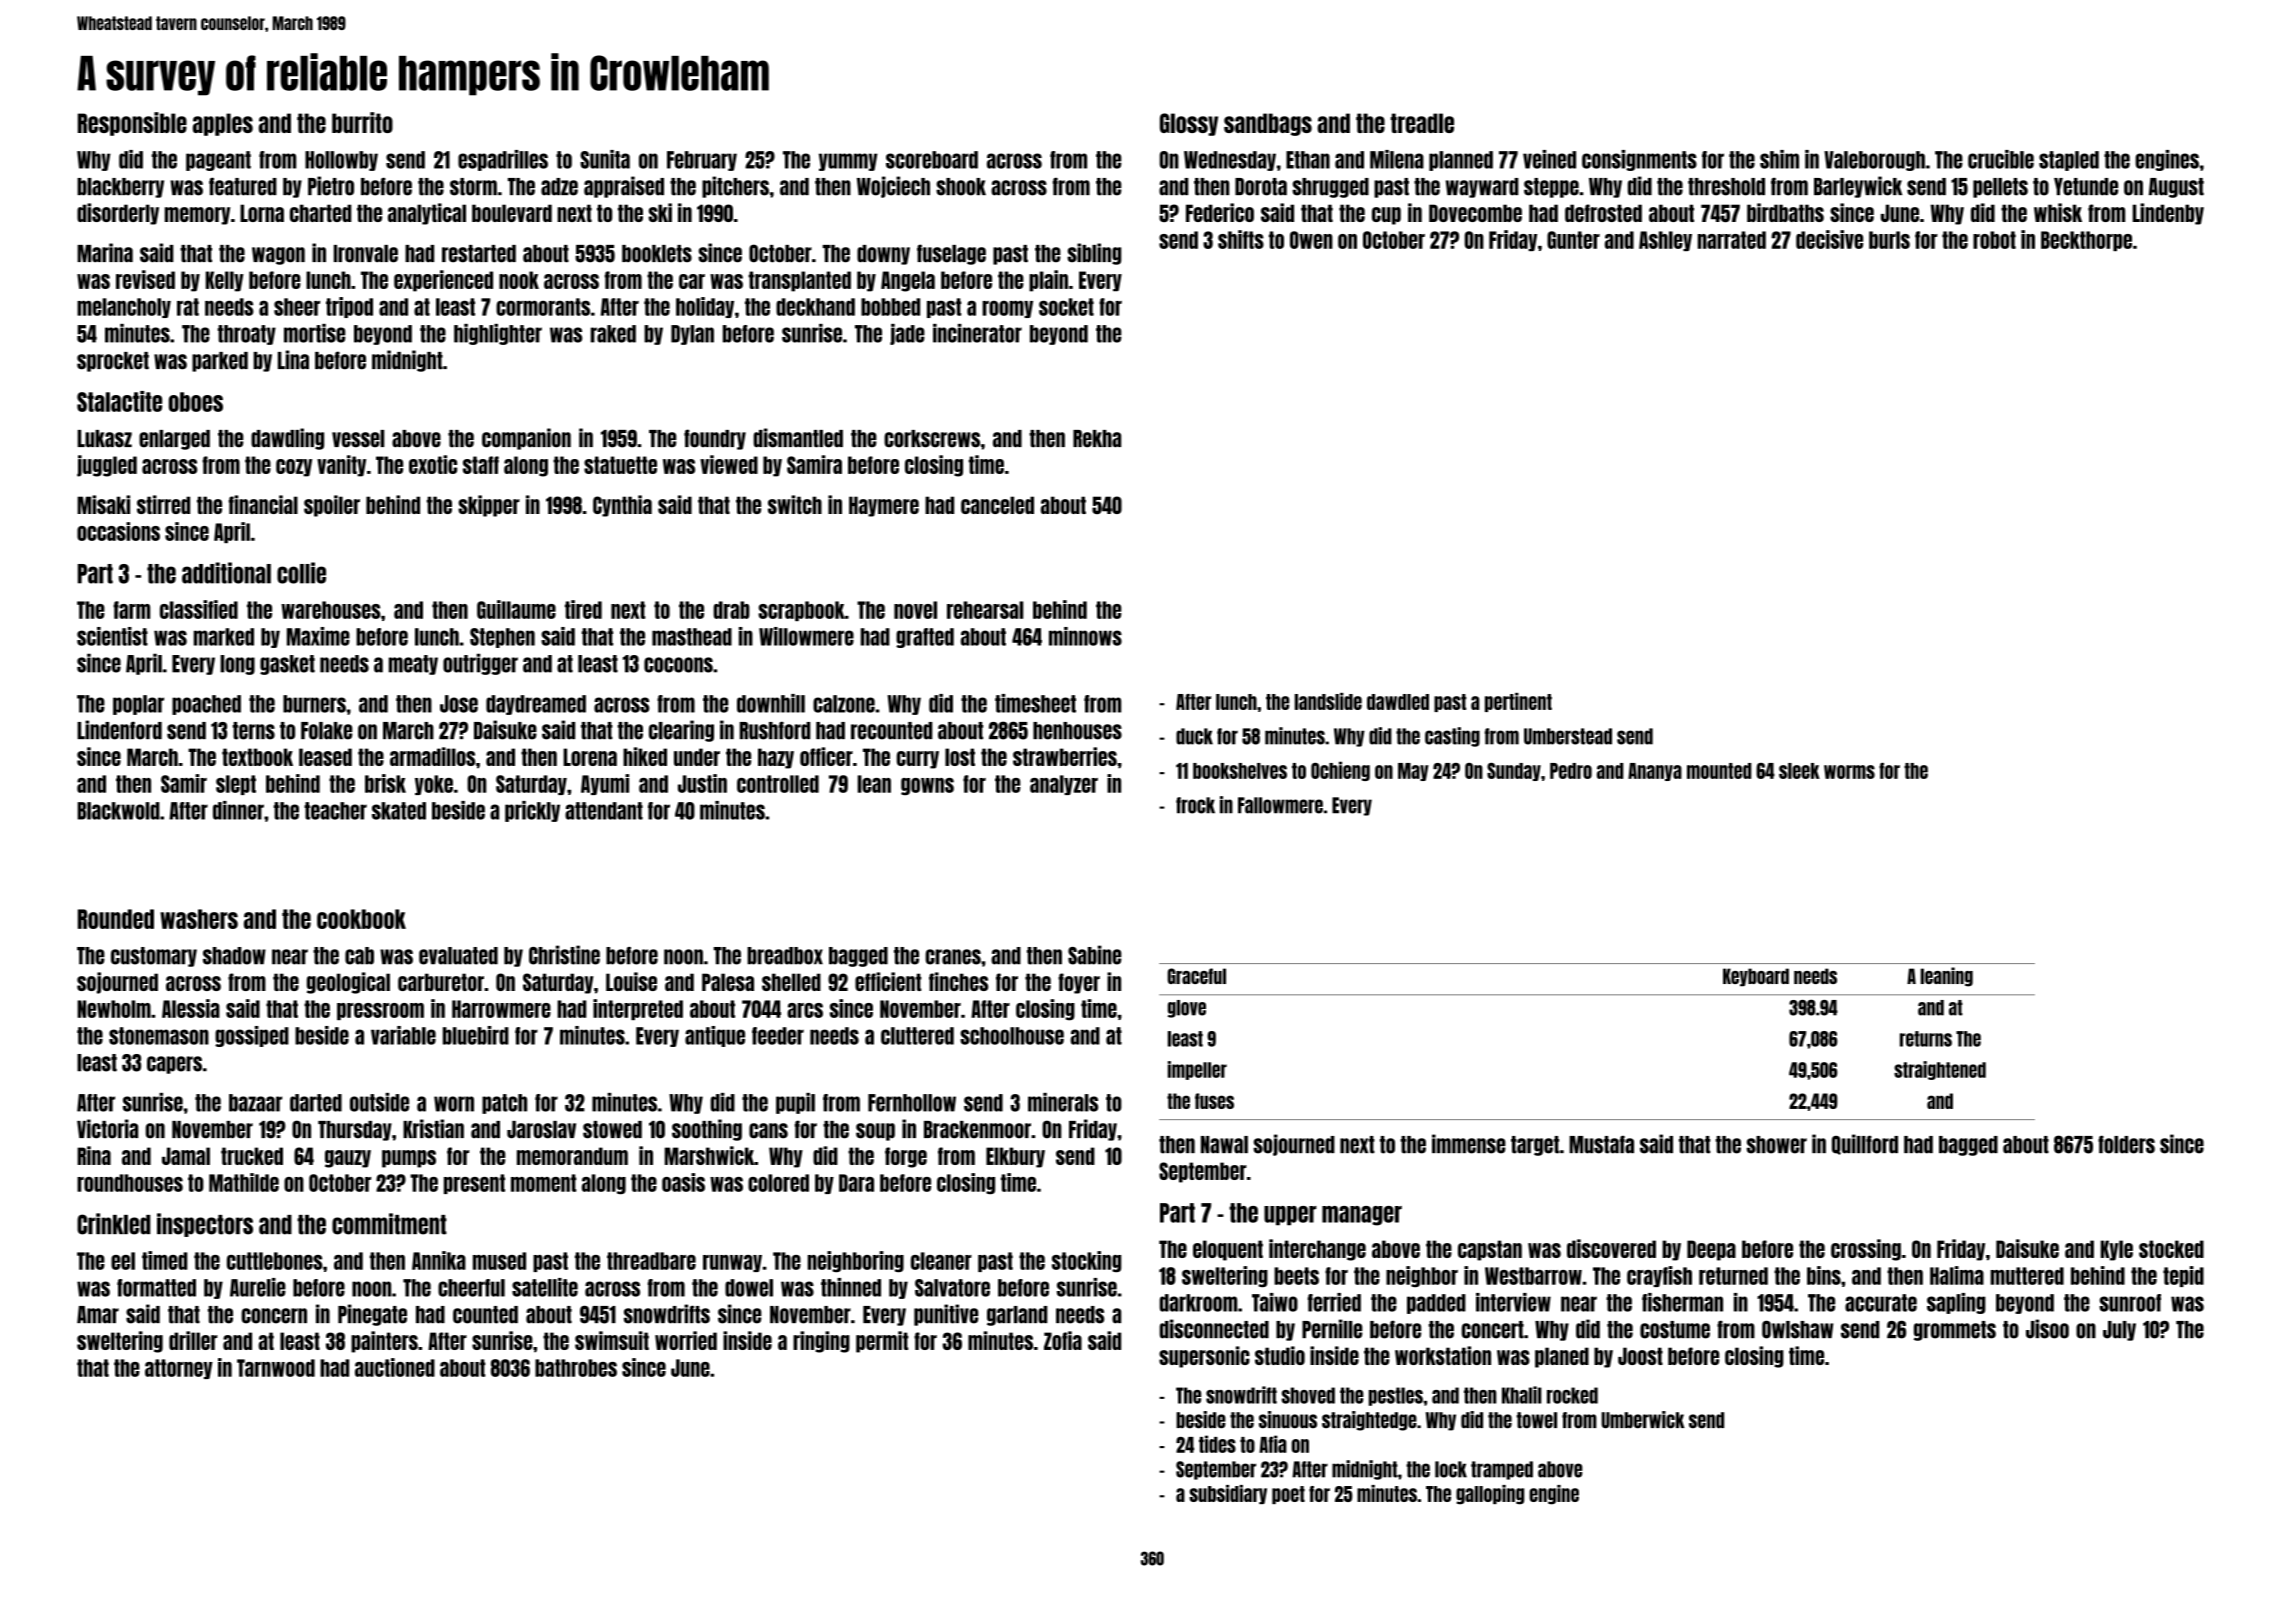 The image size is (2281, 1613). Describe the element at coordinates (1064, 785) in the screenshot. I see `analyzer` at that location.
